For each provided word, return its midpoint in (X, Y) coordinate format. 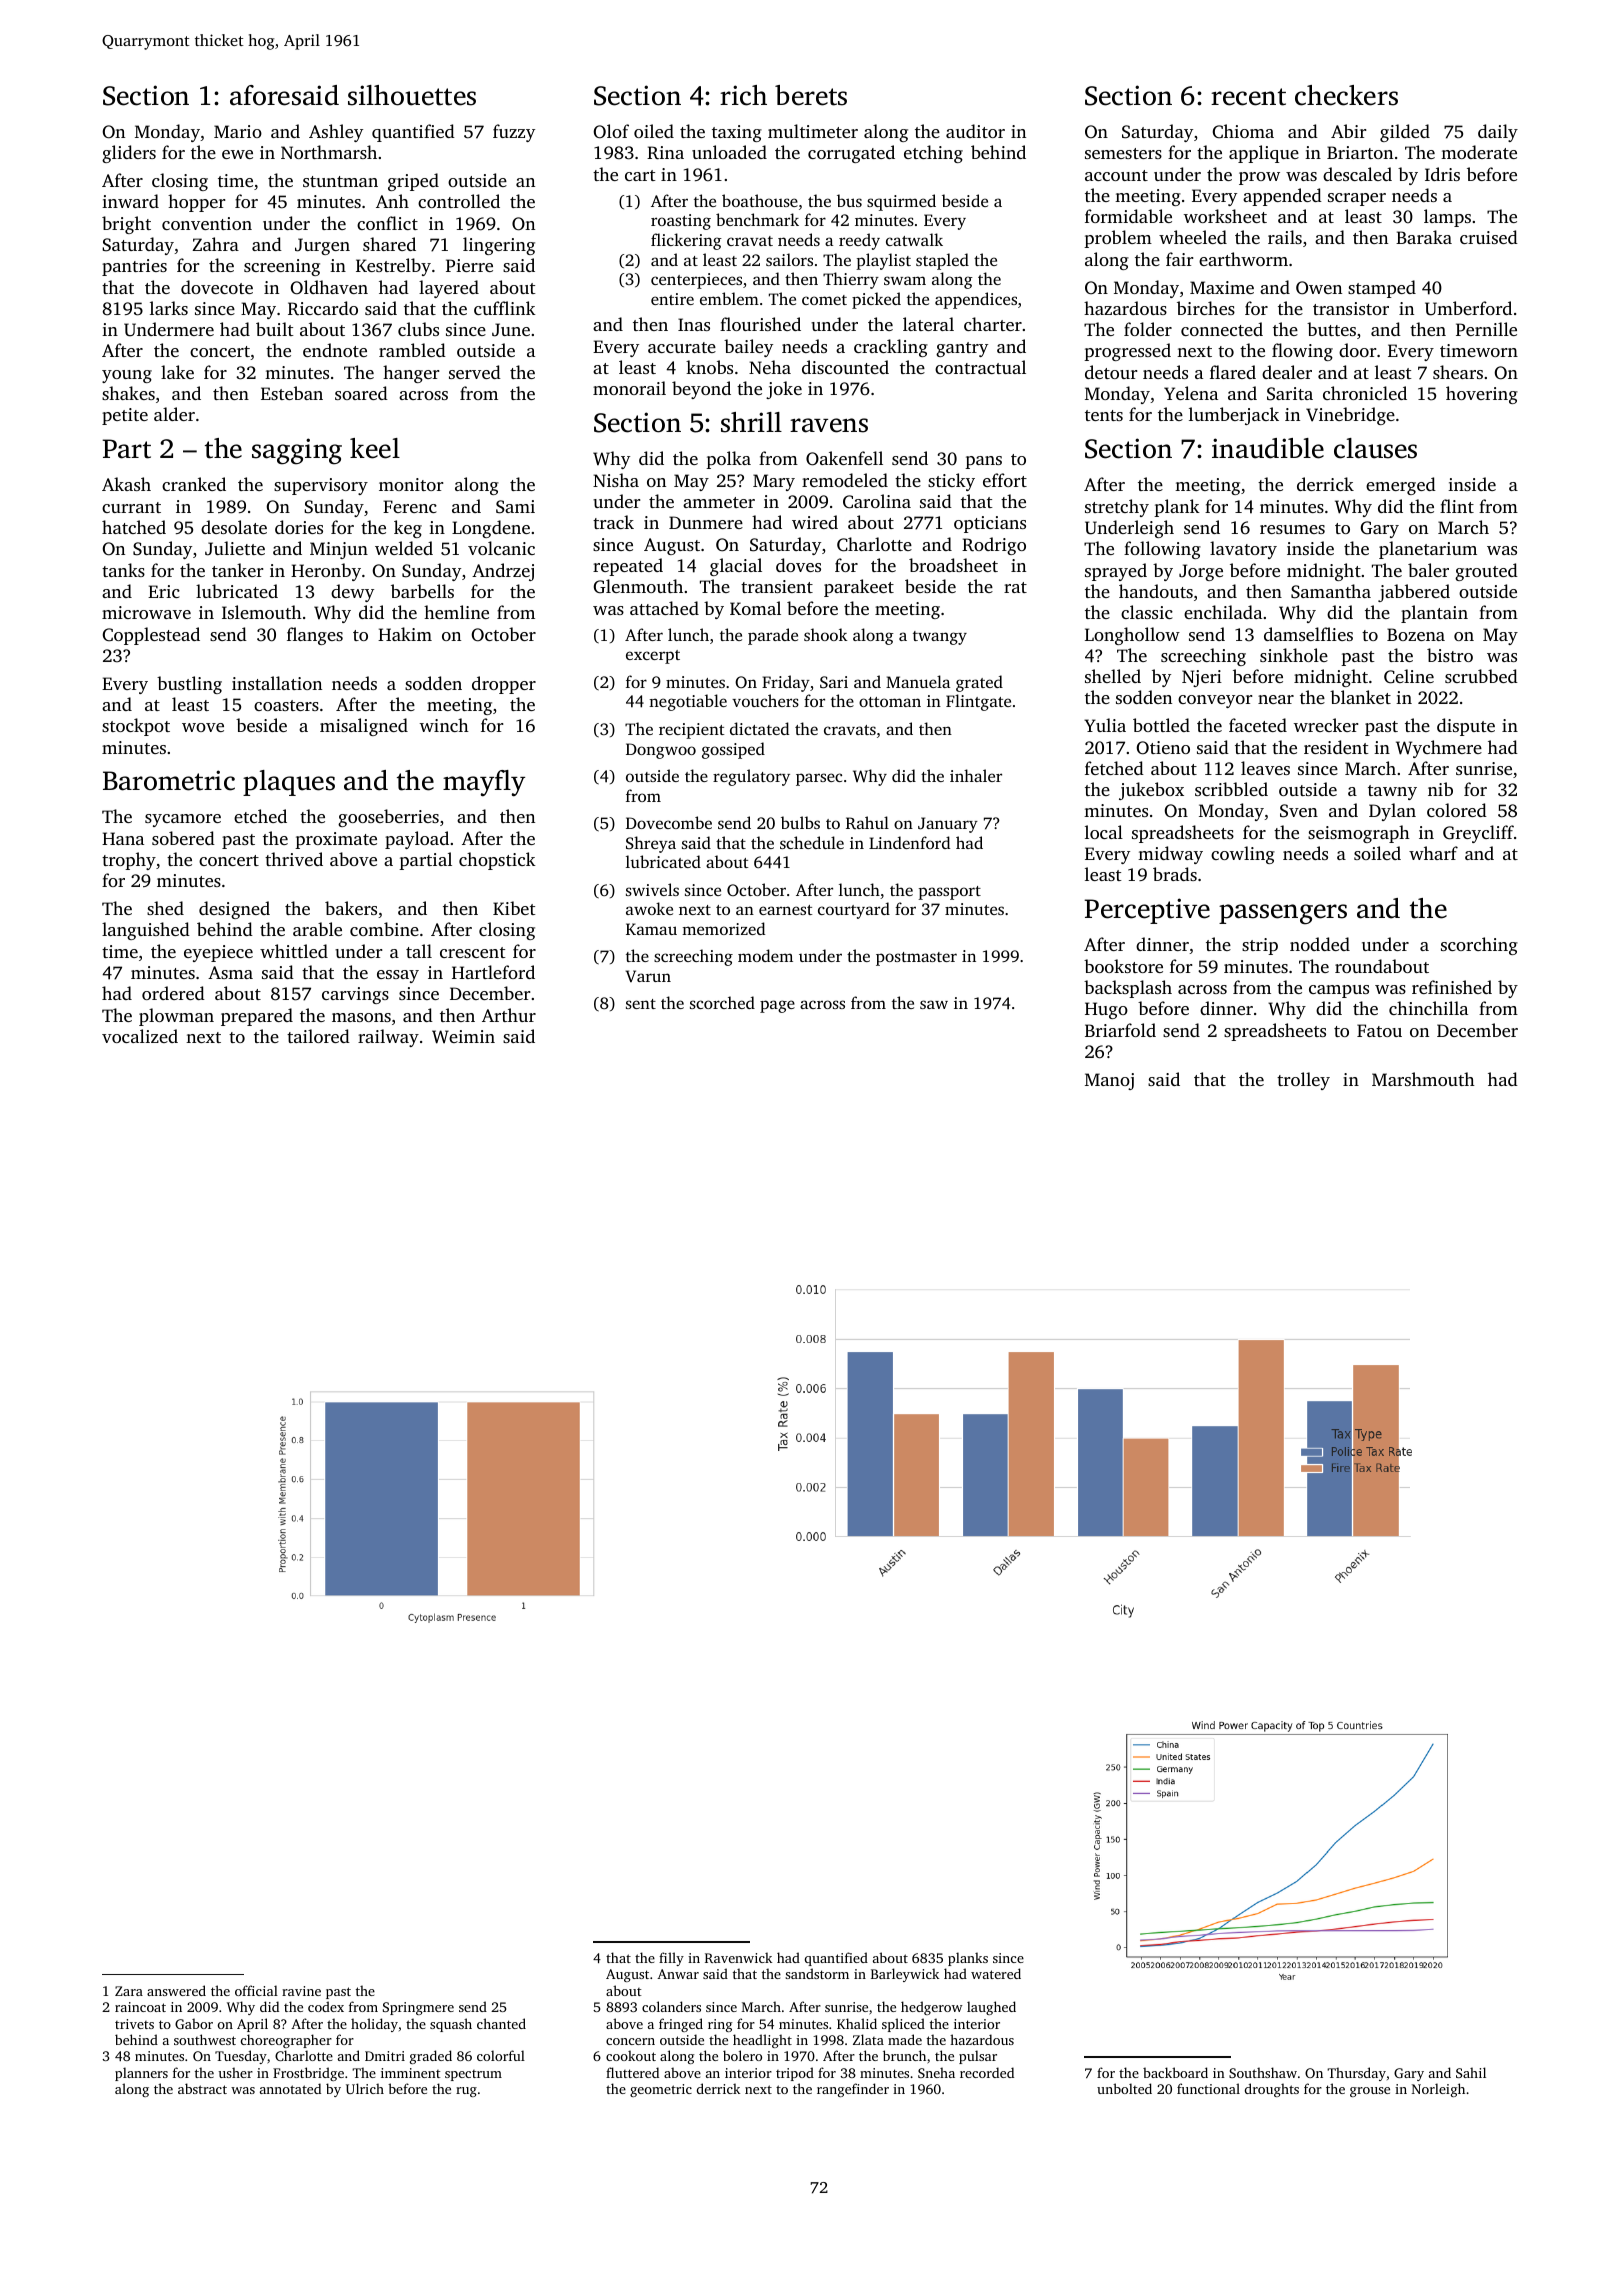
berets (811, 95)
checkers (1346, 95)
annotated (290, 2088)
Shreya (651, 844)
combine (384, 929)
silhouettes (412, 95)
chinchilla (1428, 1008)
